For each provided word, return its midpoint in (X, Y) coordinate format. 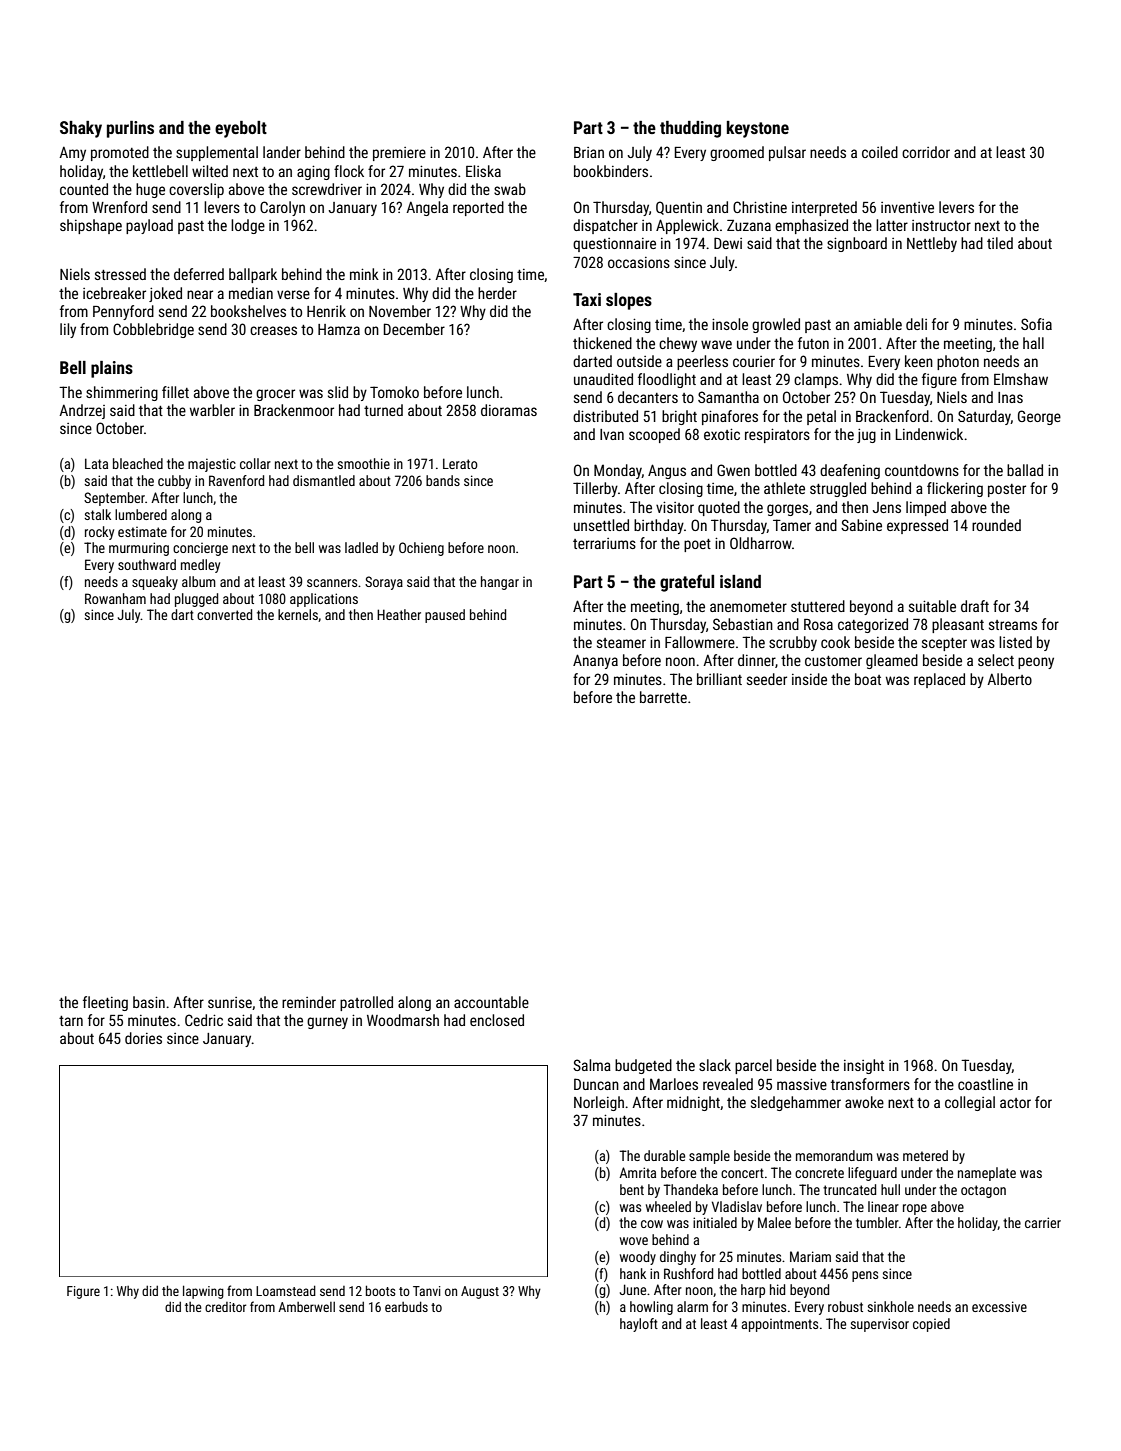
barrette (663, 697)
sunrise (230, 1002)
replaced (939, 680)
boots (381, 1290)
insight (864, 1066)
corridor (926, 152)
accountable (491, 1002)
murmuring (139, 549)
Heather (399, 614)
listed (1015, 642)
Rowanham (115, 598)
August (480, 1292)
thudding (690, 129)
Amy (72, 154)
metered (925, 1155)
